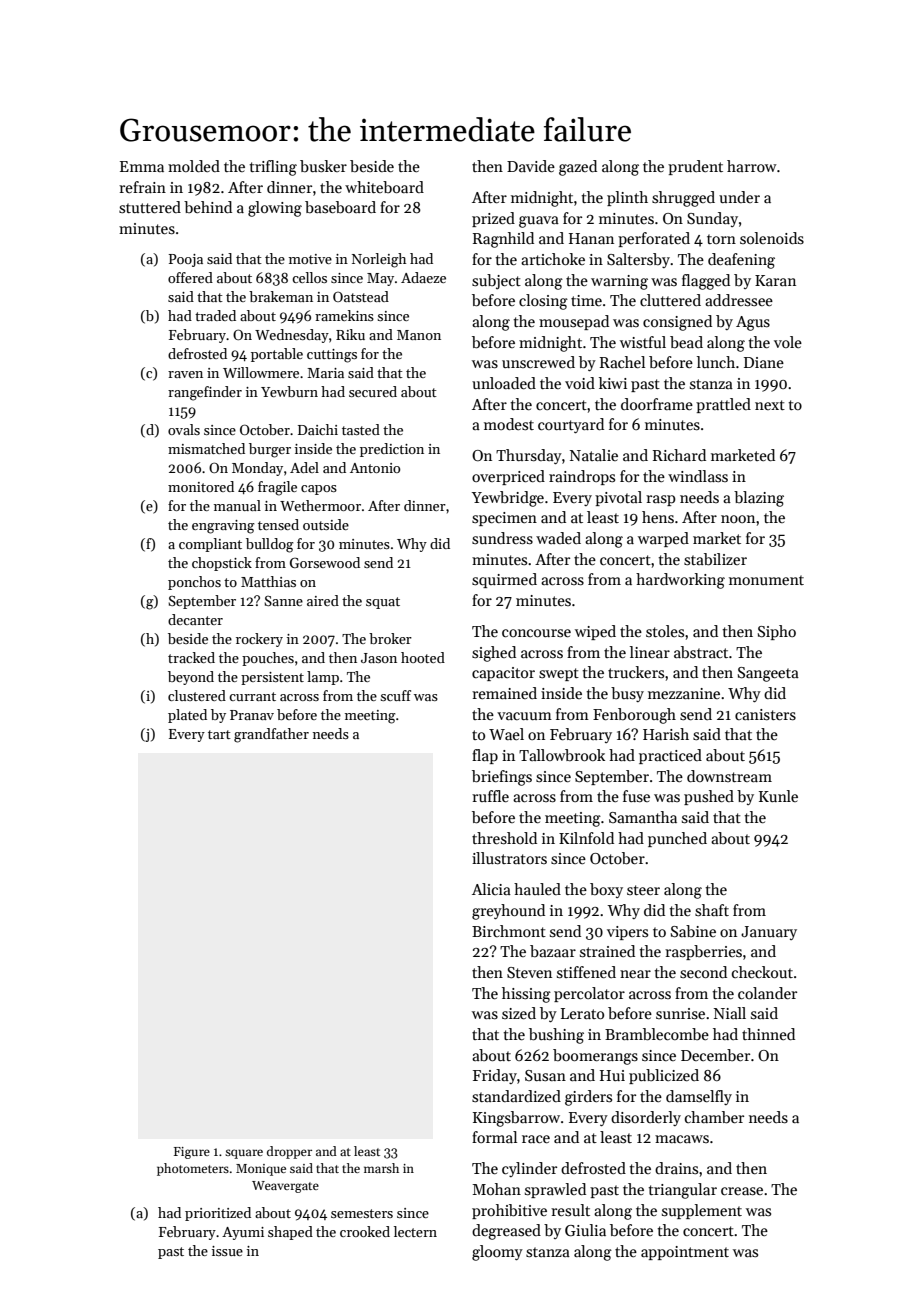  What do you see at coordinates (277, 355) in the screenshot?
I see `portable` at bounding box center [277, 355].
